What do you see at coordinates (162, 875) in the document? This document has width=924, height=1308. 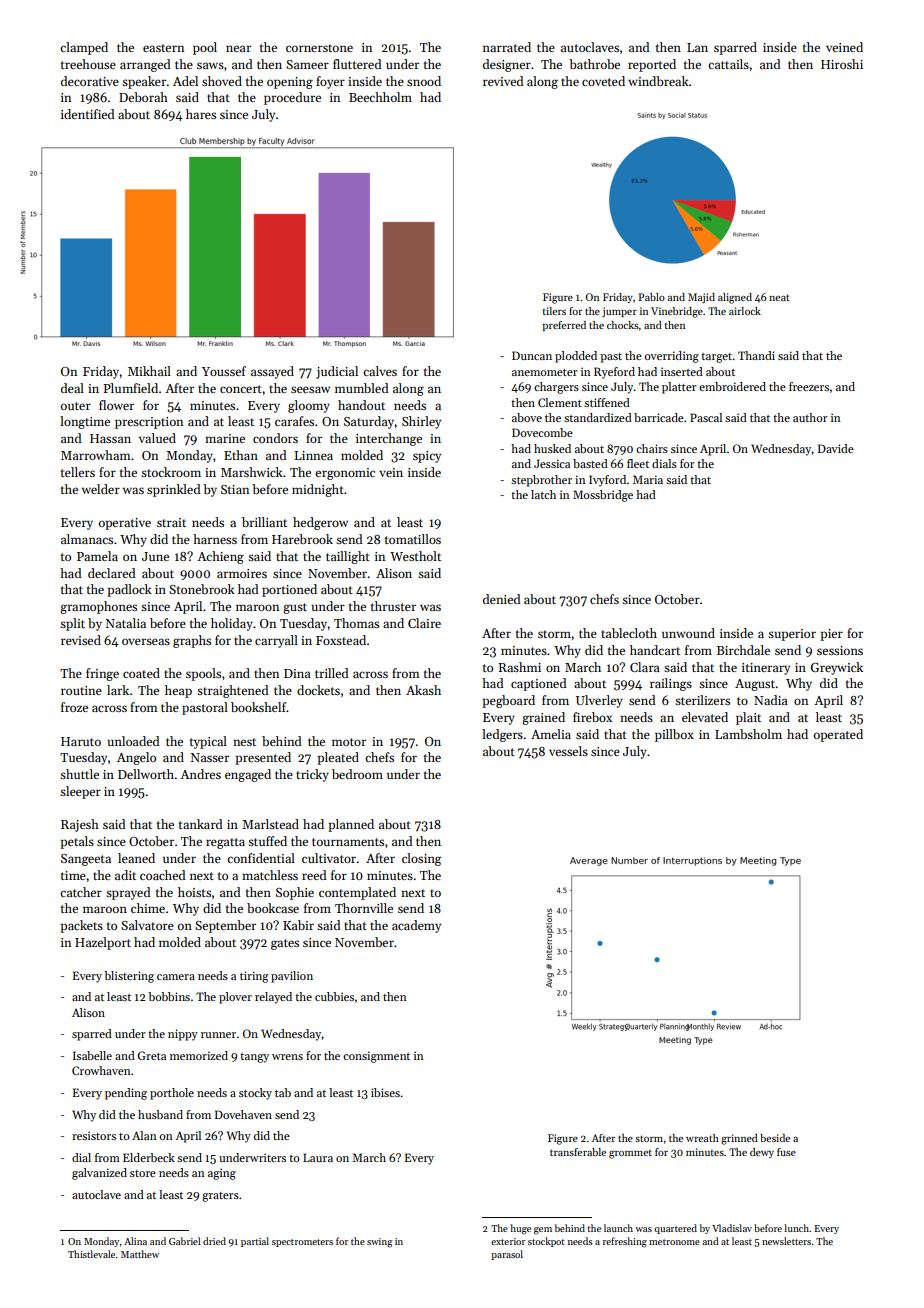 I see `coached` at bounding box center [162, 875].
